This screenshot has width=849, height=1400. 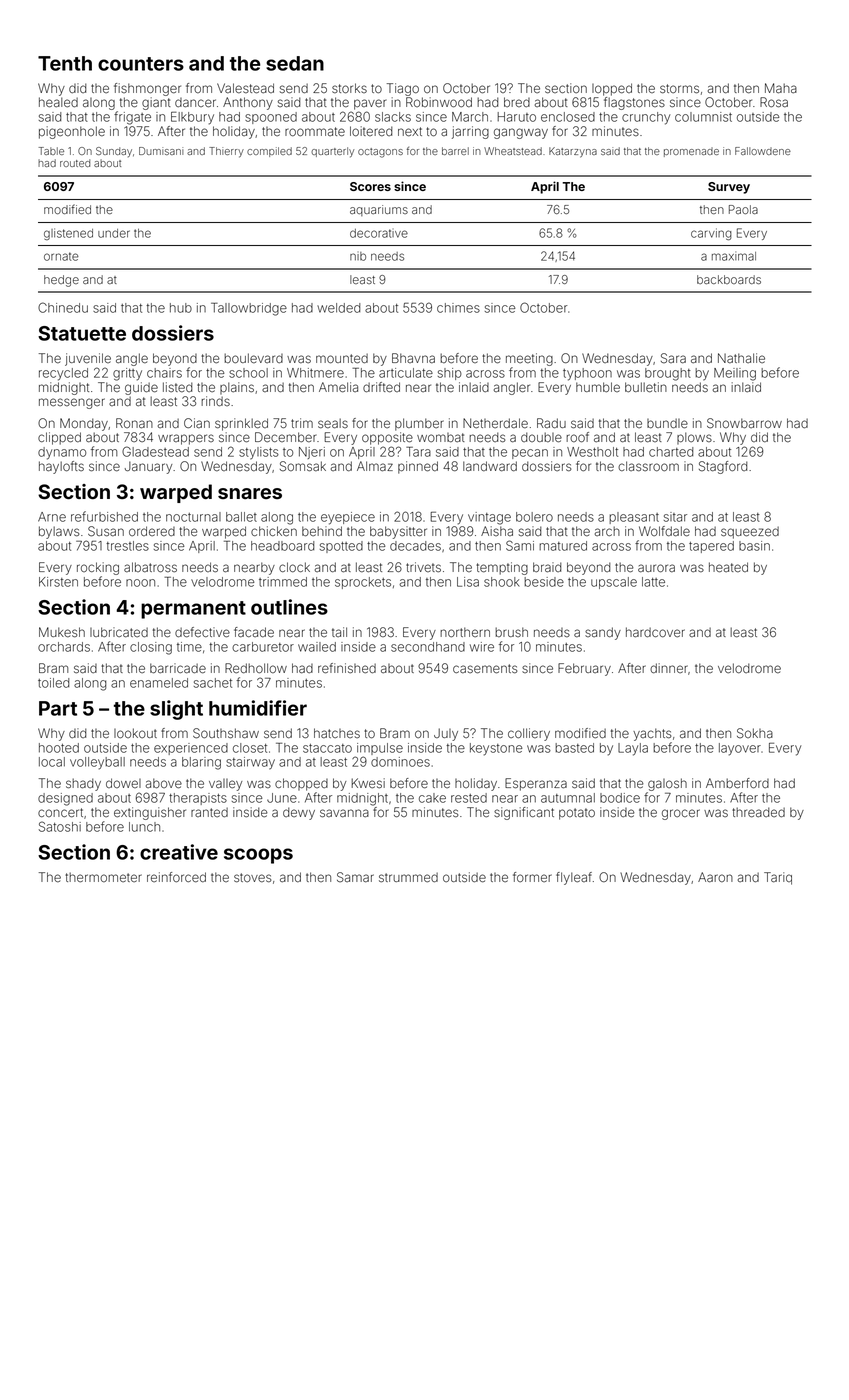 What do you see at coordinates (289, 607) in the screenshot?
I see `outlines` at bounding box center [289, 607].
